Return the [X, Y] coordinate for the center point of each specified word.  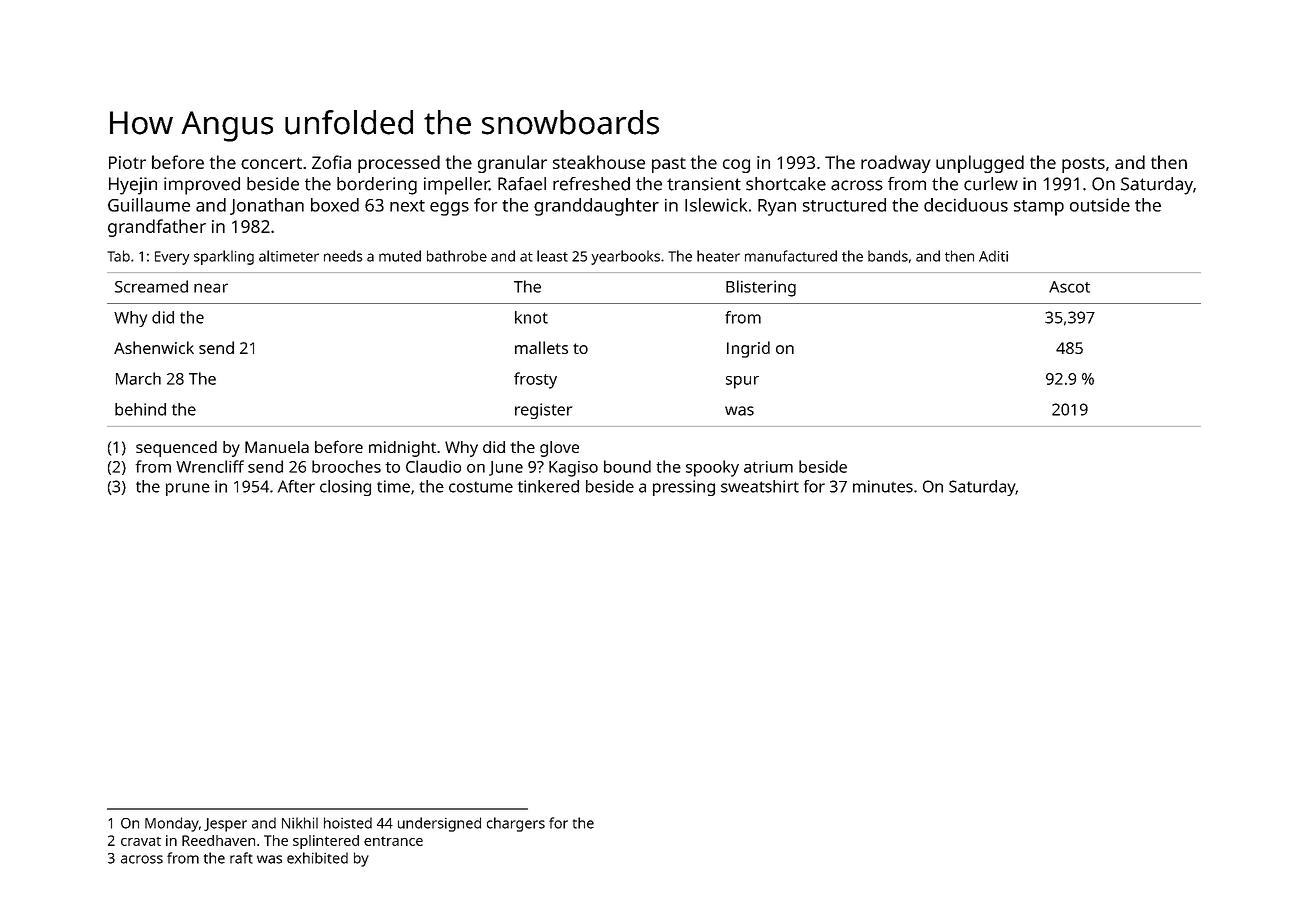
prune [188, 489]
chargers [516, 824]
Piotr [127, 162]
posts [1083, 165]
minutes [883, 486]
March [138, 378]
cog [736, 166]
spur [742, 382]
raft [241, 858]
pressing [684, 488]
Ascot [1069, 287]
